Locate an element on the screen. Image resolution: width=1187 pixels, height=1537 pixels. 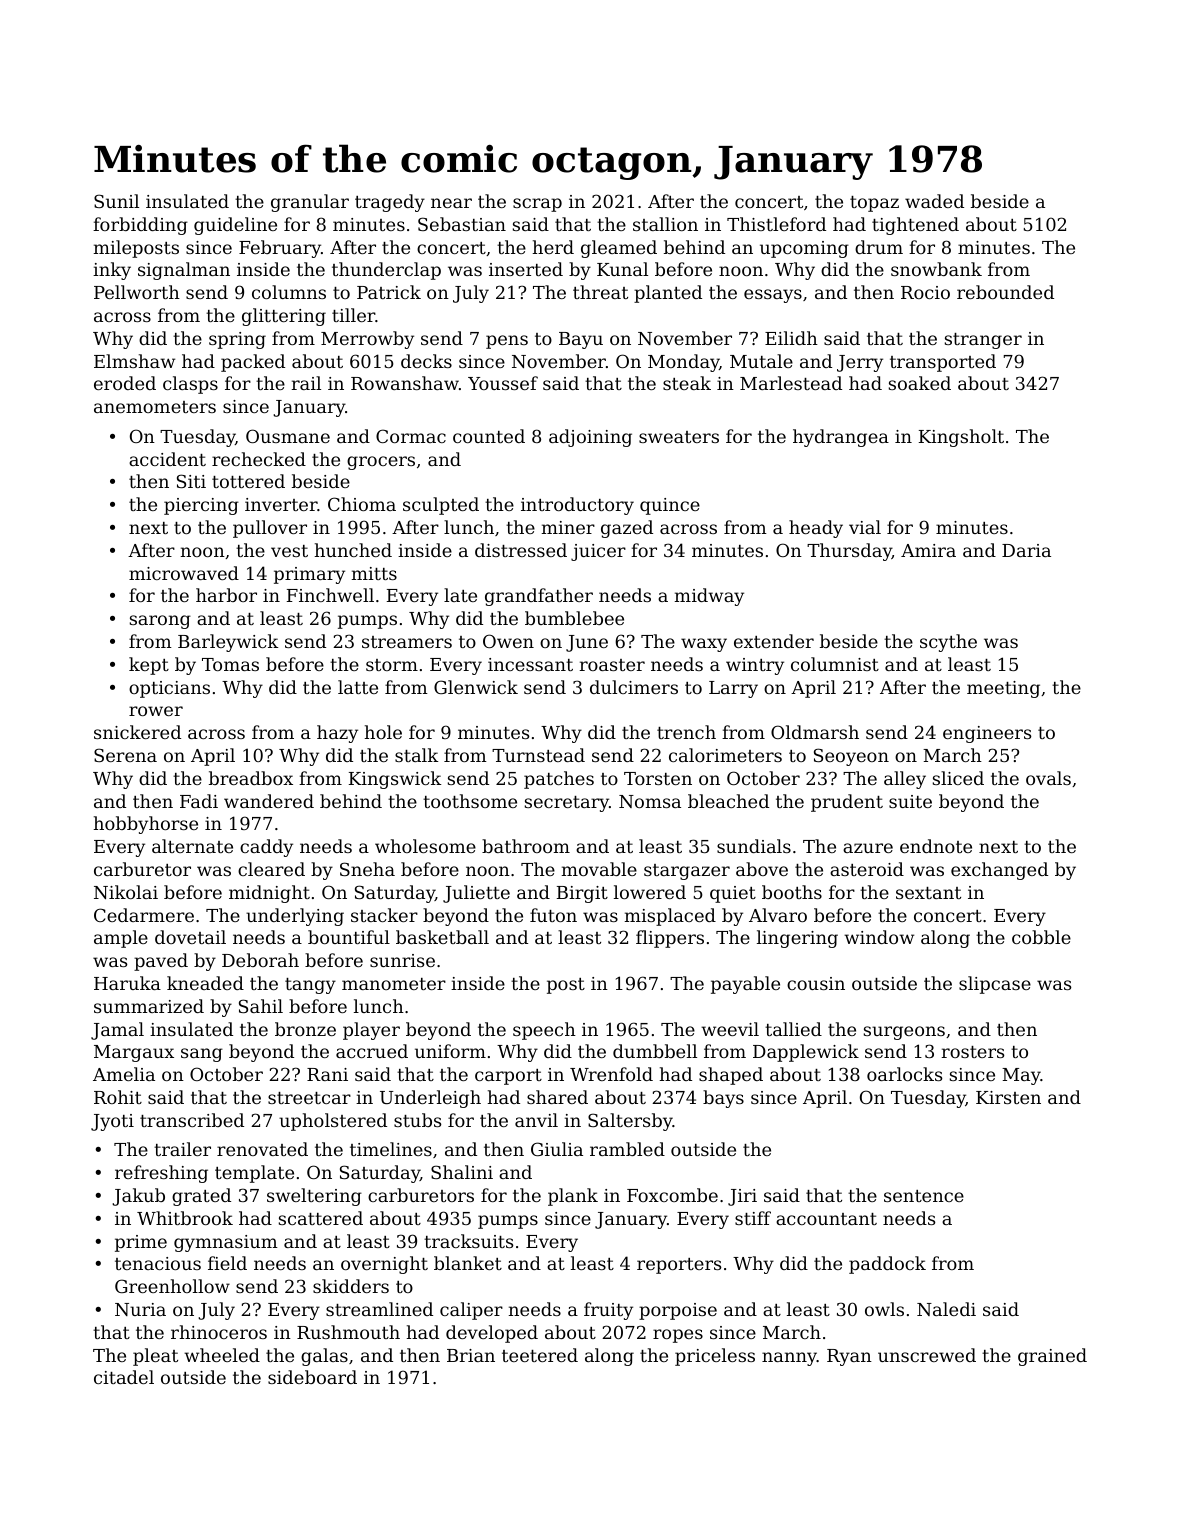
Foxcombe is located at coordinates (672, 1195).
